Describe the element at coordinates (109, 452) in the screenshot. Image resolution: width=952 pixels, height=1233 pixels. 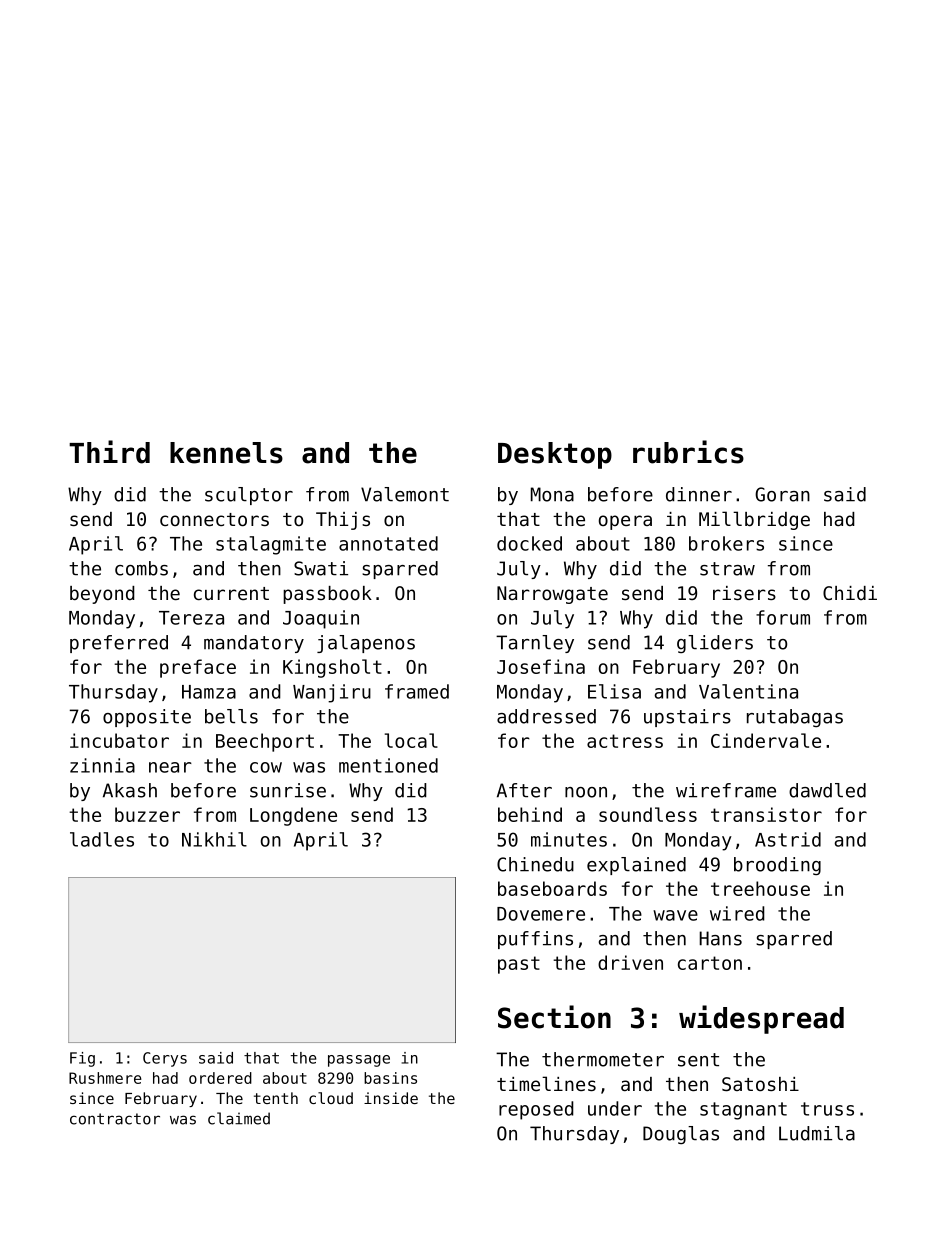
I see `Third` at that location.
